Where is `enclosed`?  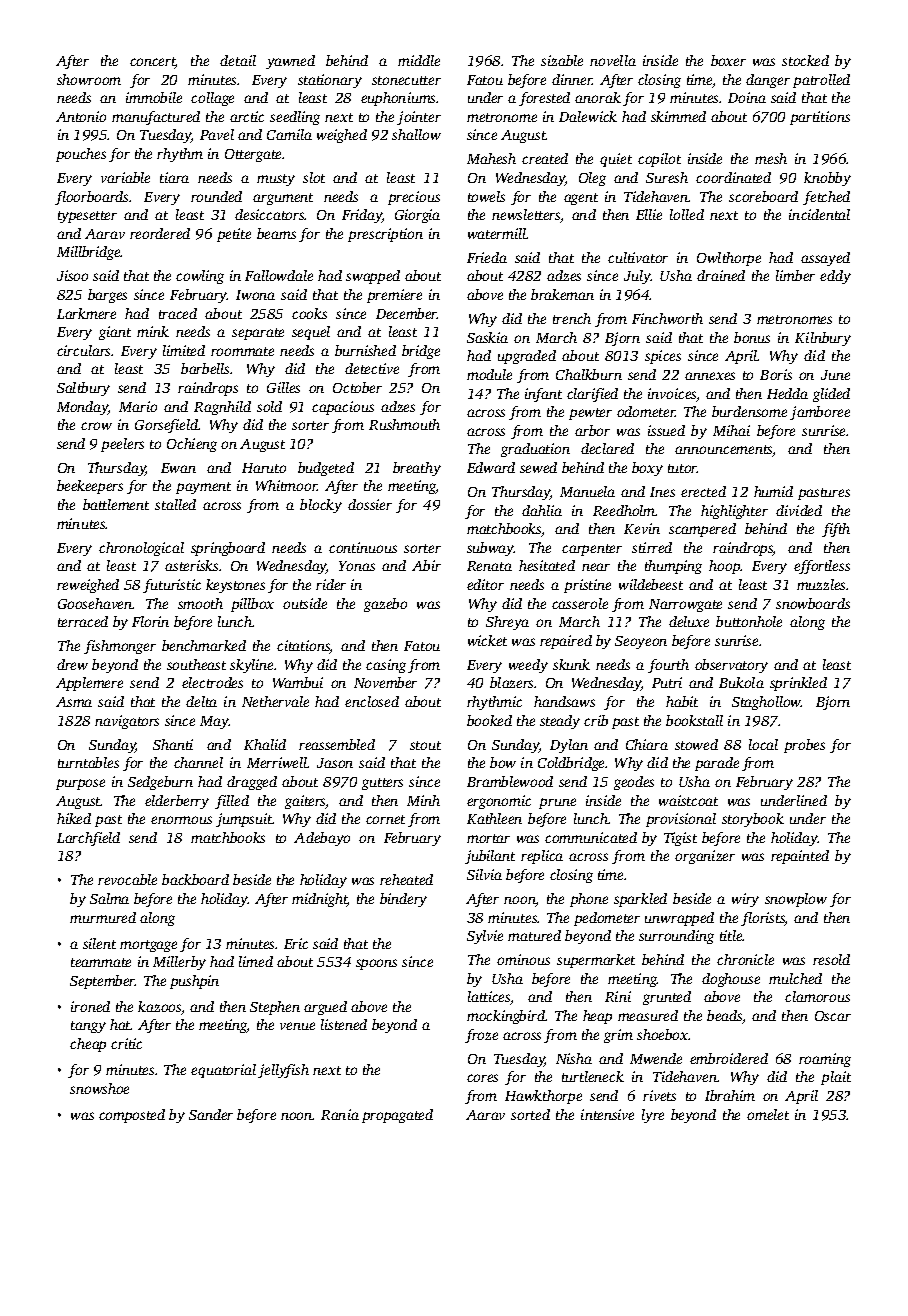 enclosed is located at coordinates (372, 701).
